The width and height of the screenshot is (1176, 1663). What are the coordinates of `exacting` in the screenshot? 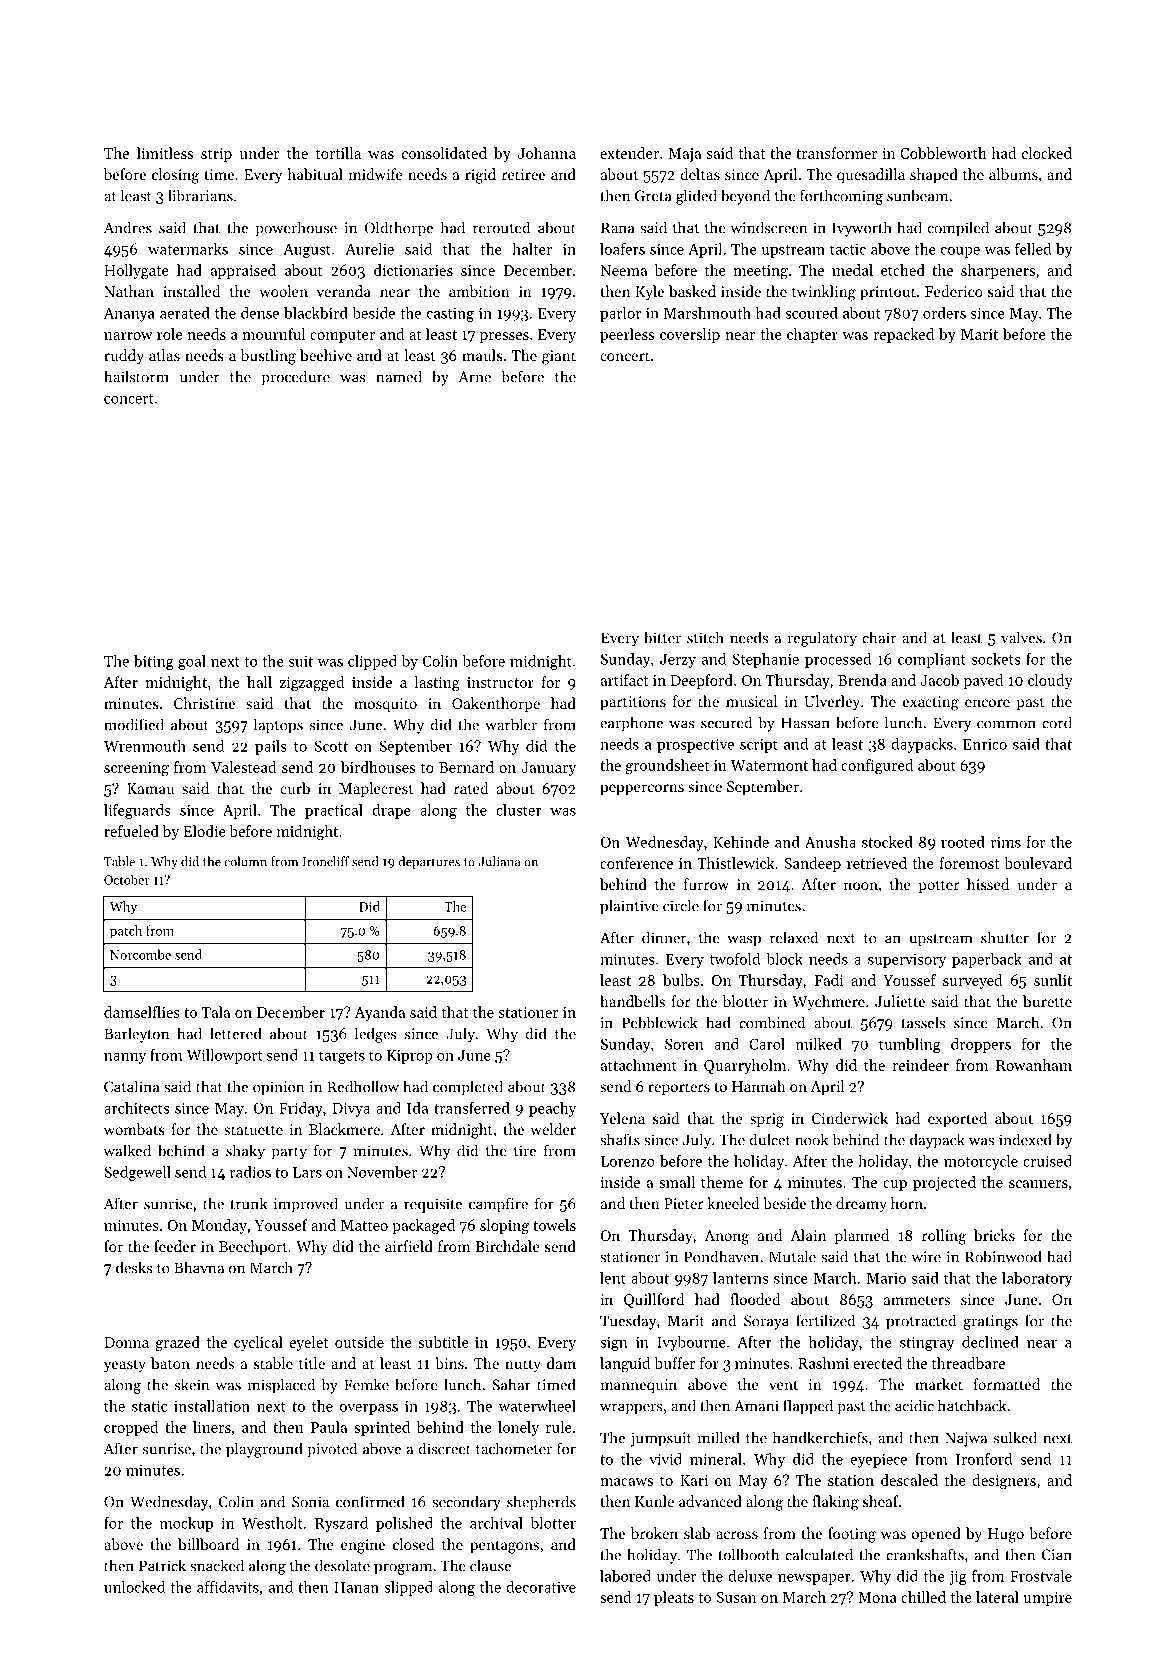 It's located at (931, 703).
